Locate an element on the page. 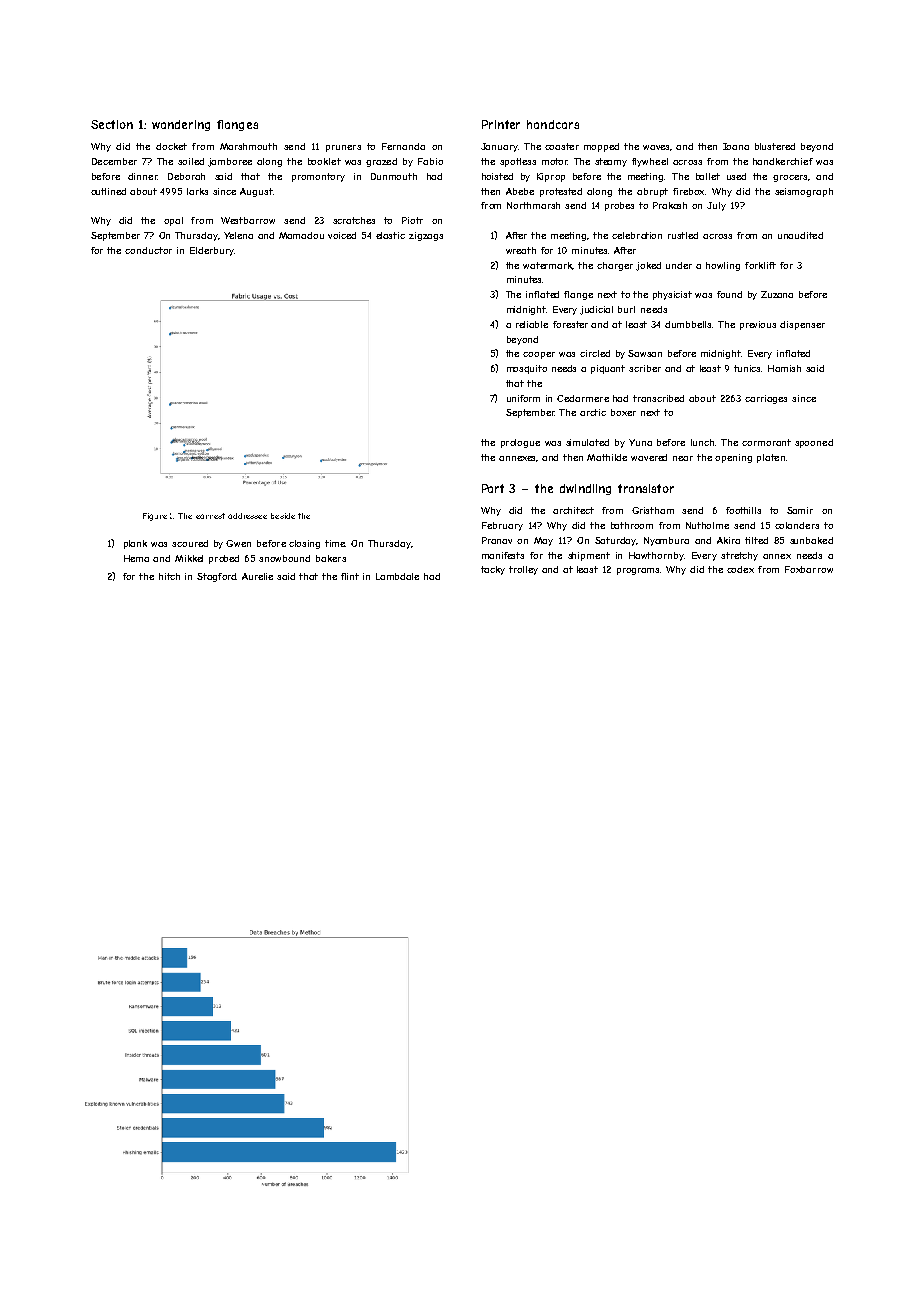 The image size is (924, 1308). uniform is located at coordinates (523, 398).
